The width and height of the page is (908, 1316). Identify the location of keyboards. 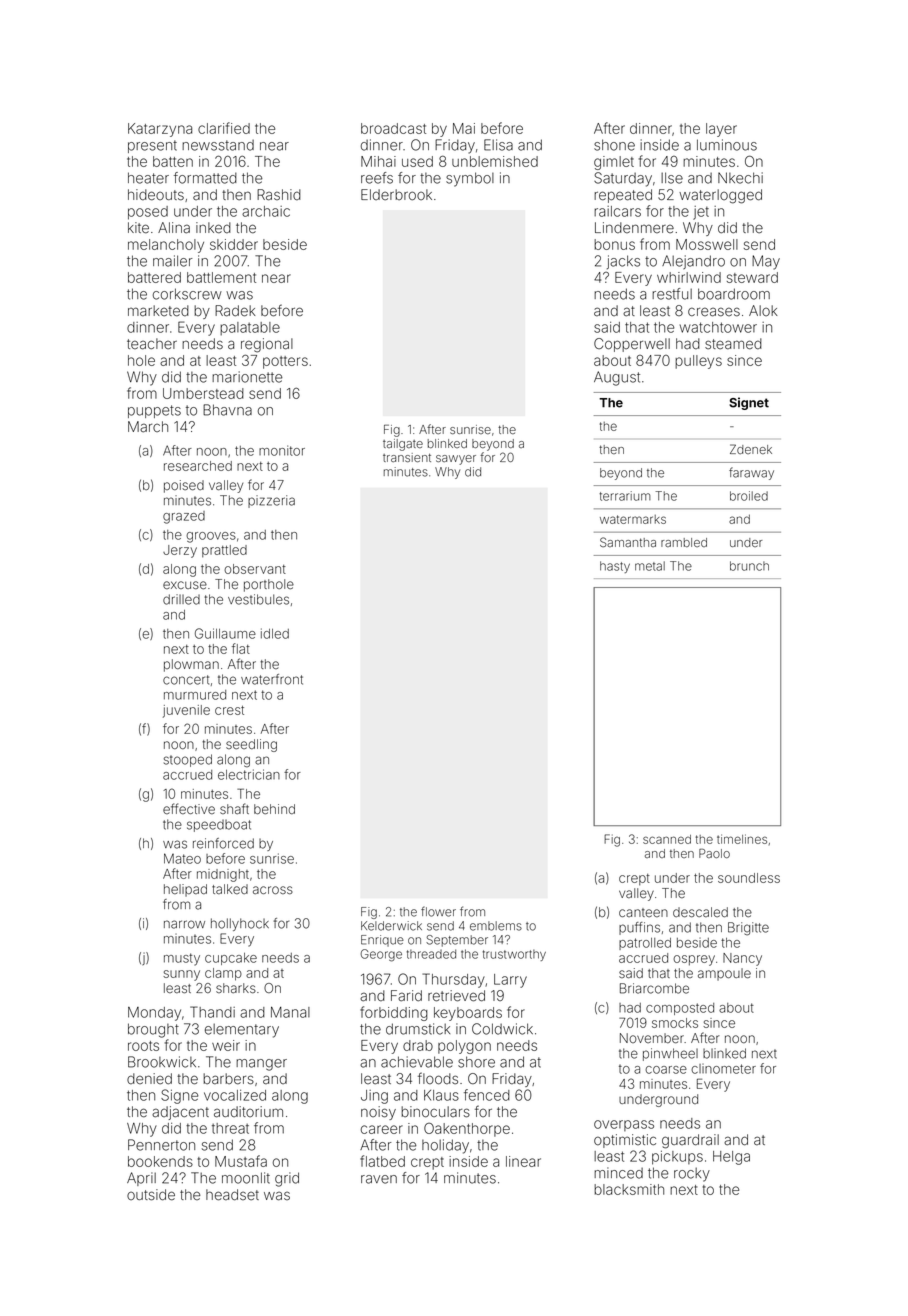
(468, 1014).
